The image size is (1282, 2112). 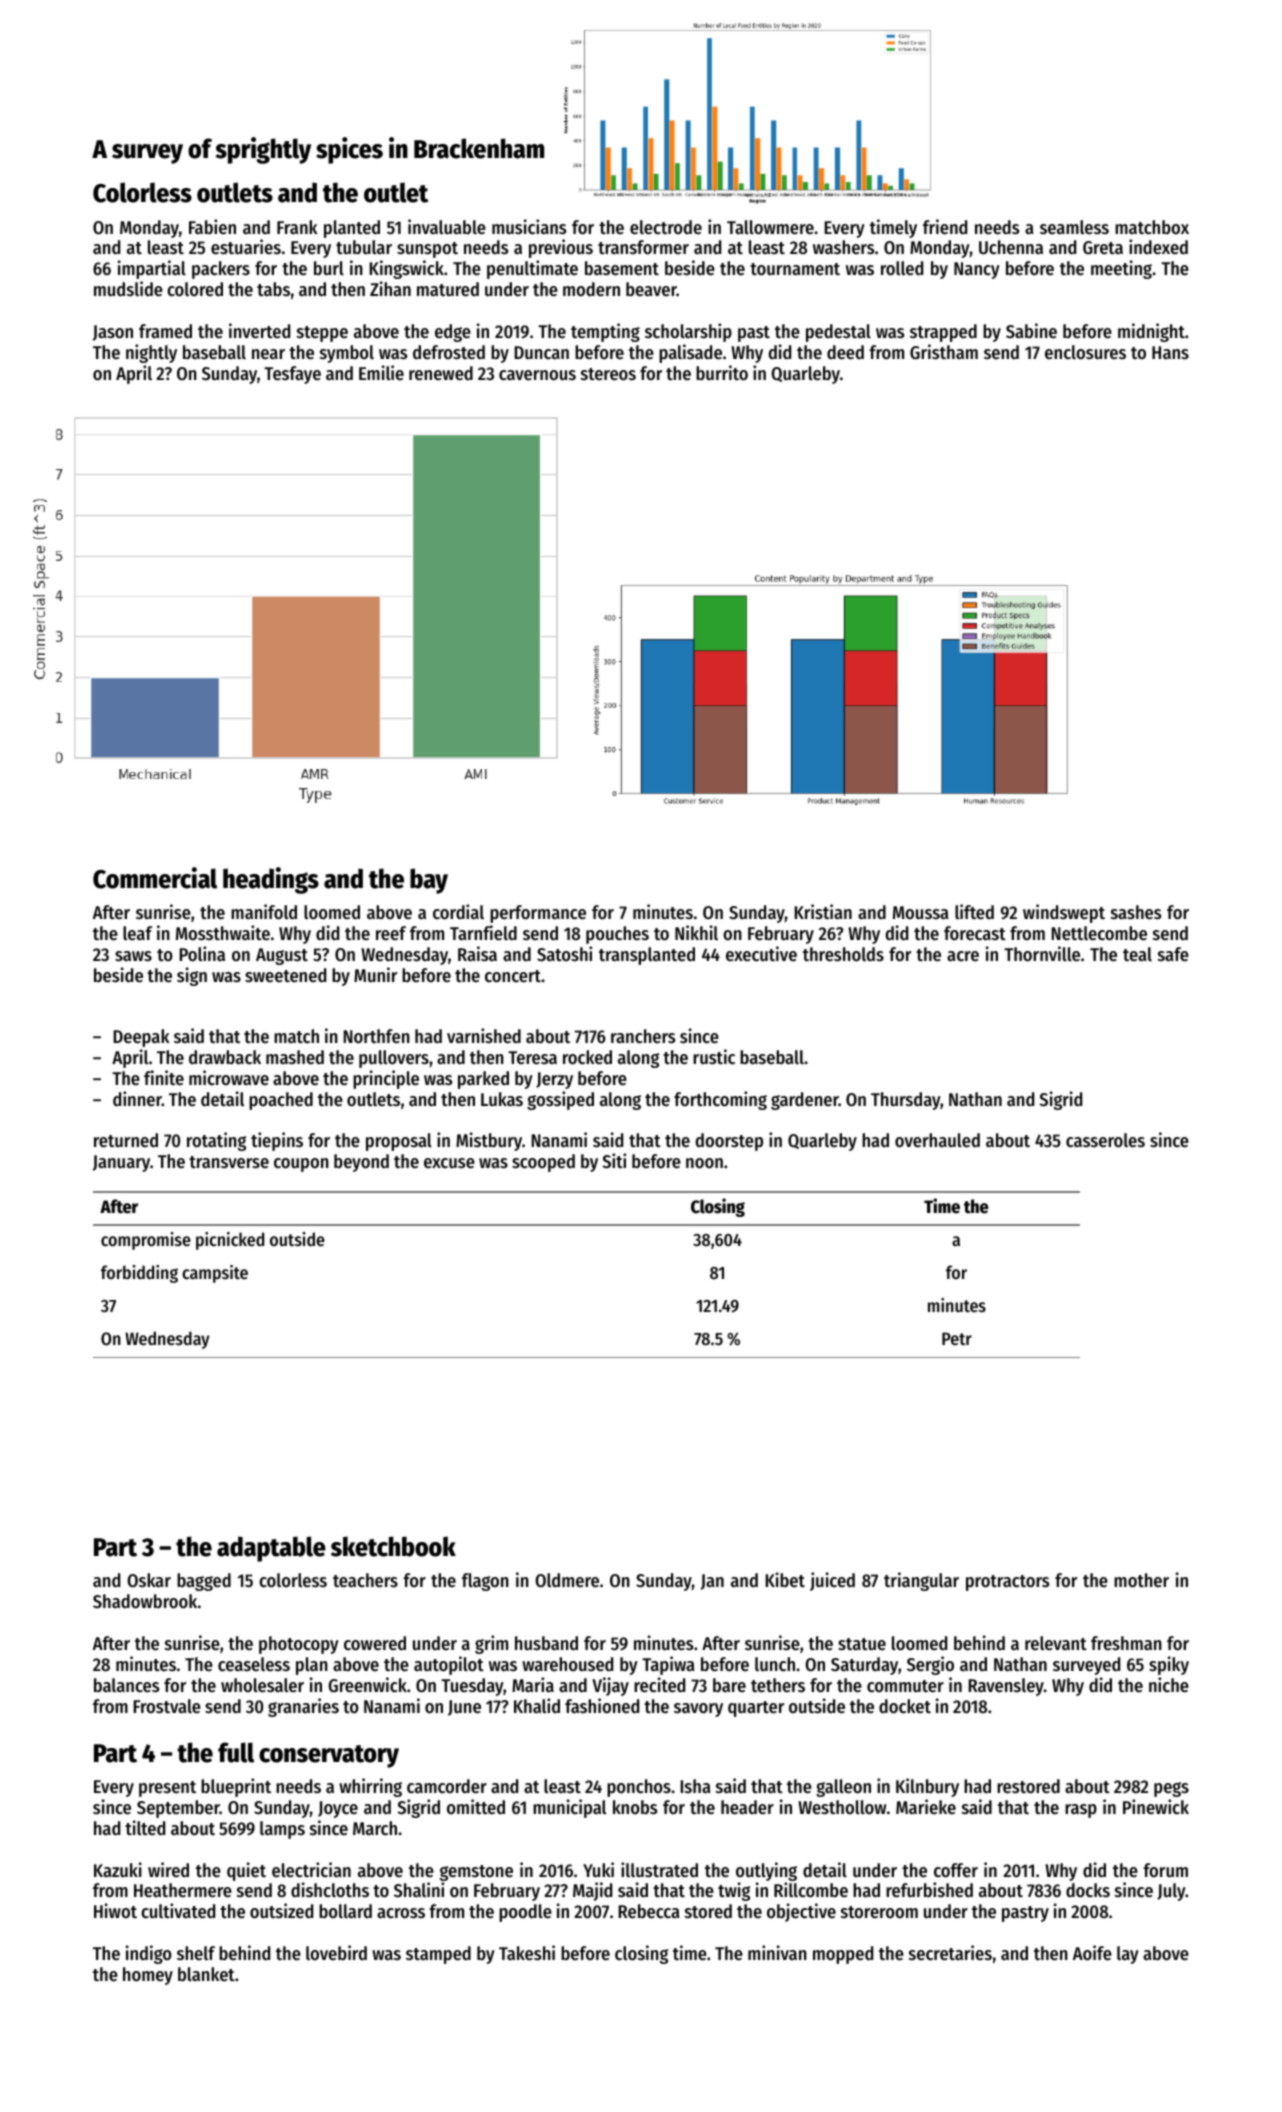 I want to click on Tesfaye, so click(x=292, y=375).
